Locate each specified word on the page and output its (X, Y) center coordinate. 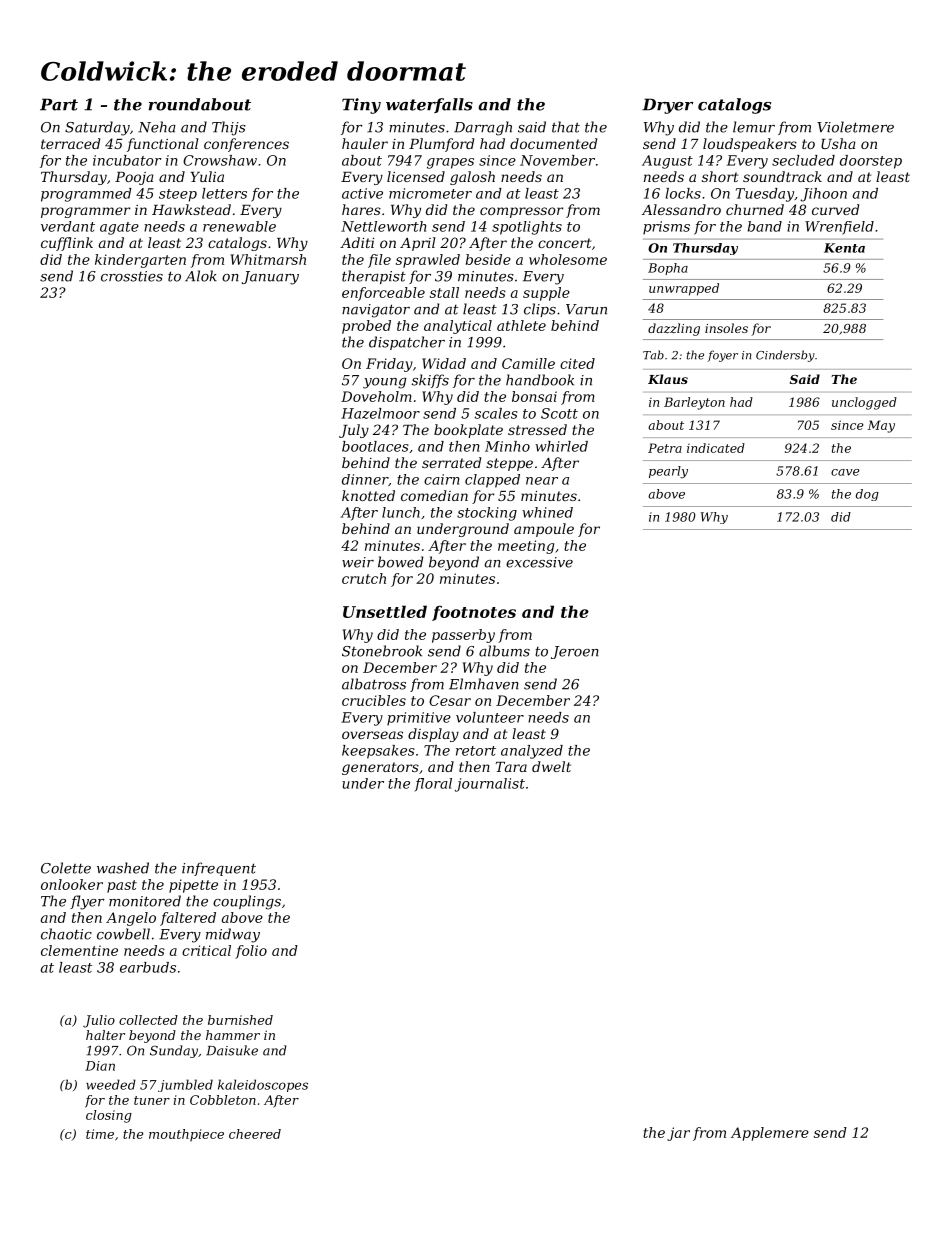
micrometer (430, 193)
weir (358, 562)
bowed (400, 562)
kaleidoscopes (263, 1085)
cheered (255, 1134)
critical (206, 950)
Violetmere (855, 127)
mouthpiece (186, 1135)
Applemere (770, 1134)
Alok (201, 276)
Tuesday (765, 195)
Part (59, 104)
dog (867, 495)
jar (678, 1134)
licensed (416, 176)
